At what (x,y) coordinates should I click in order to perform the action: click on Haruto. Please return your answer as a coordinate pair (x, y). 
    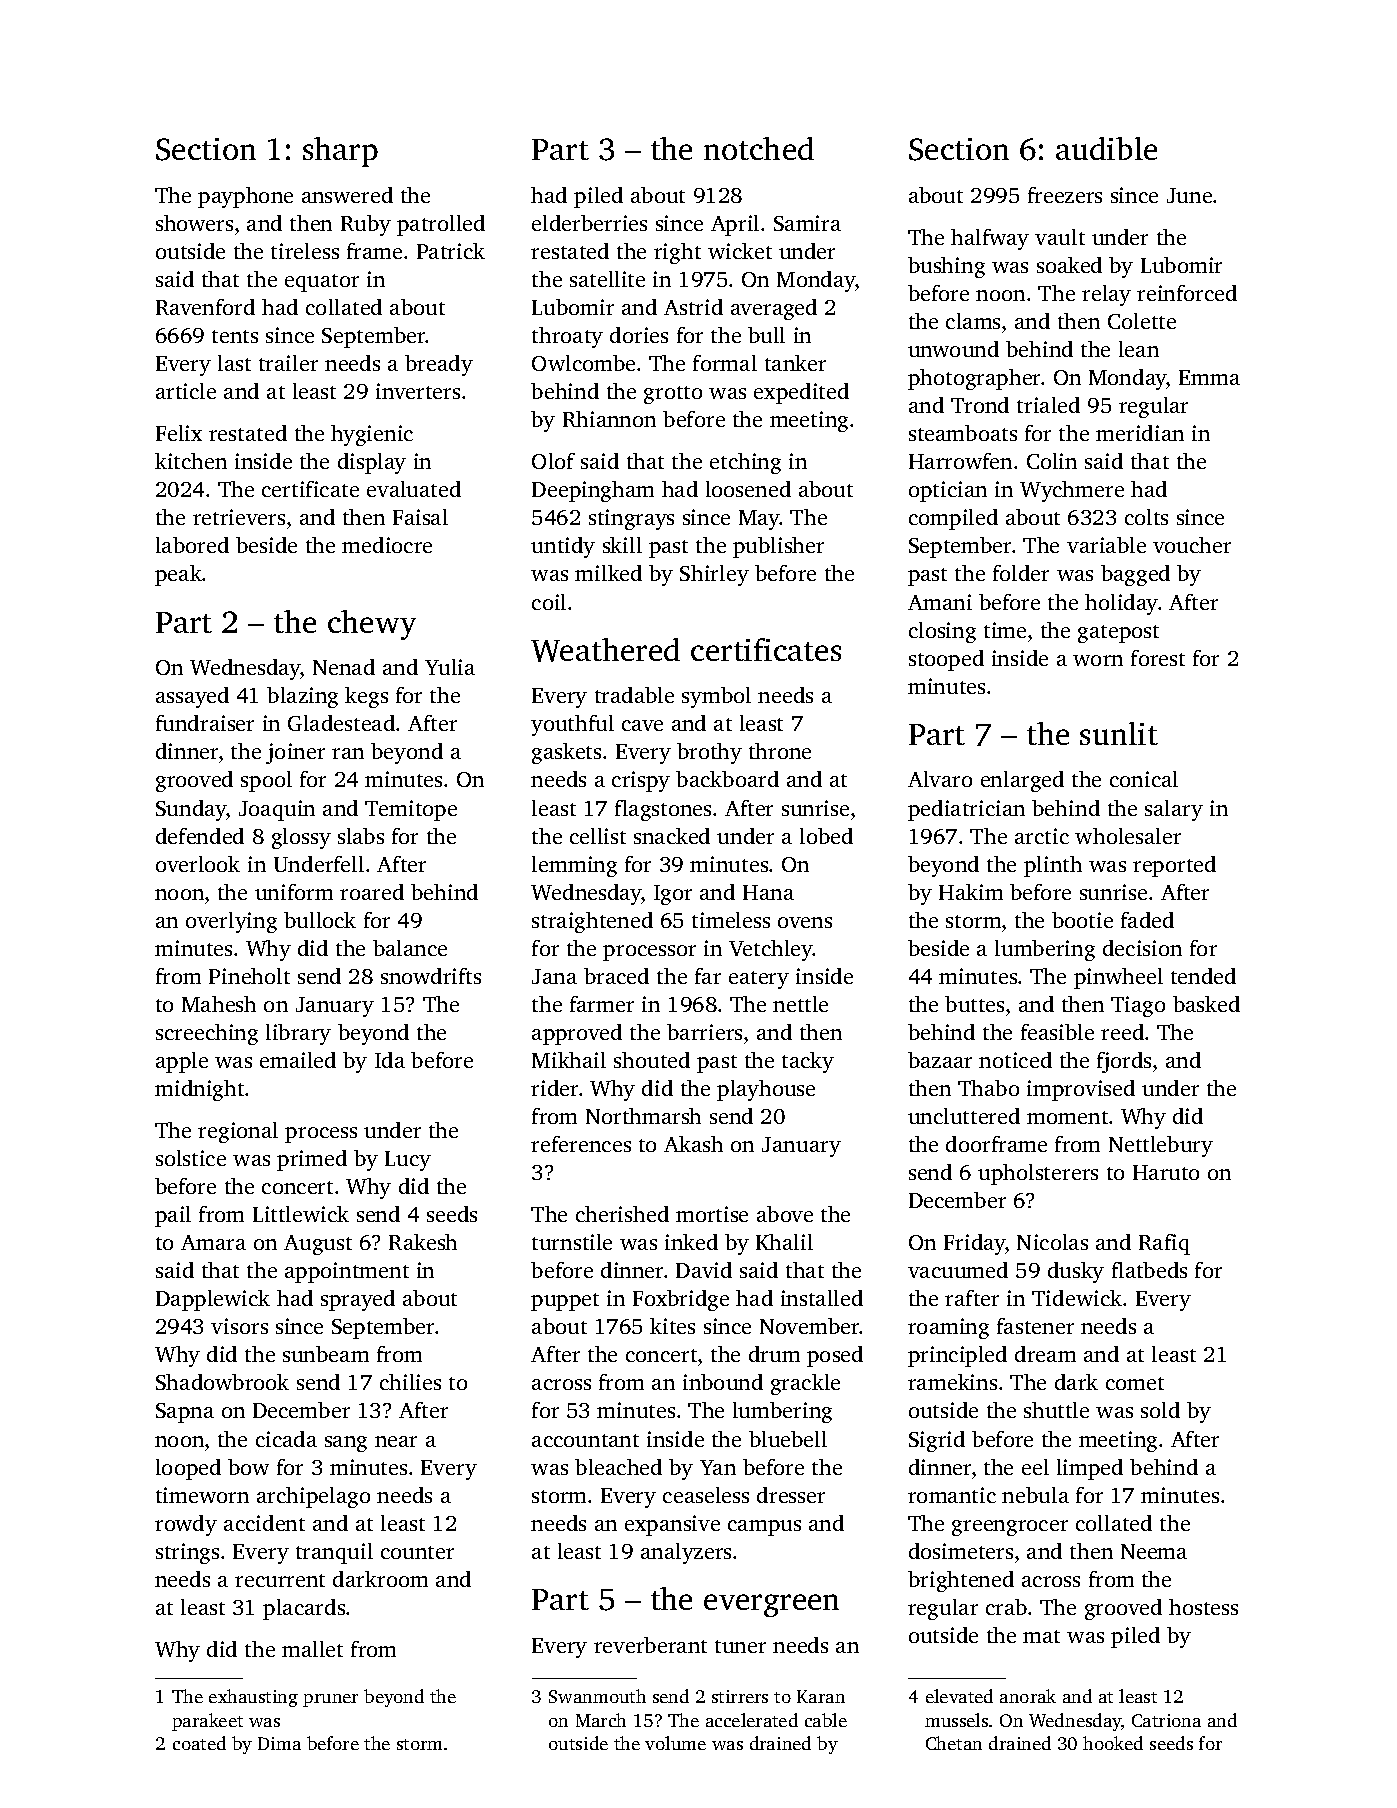
    Looking at the image, I should click on (1166, 1172).
